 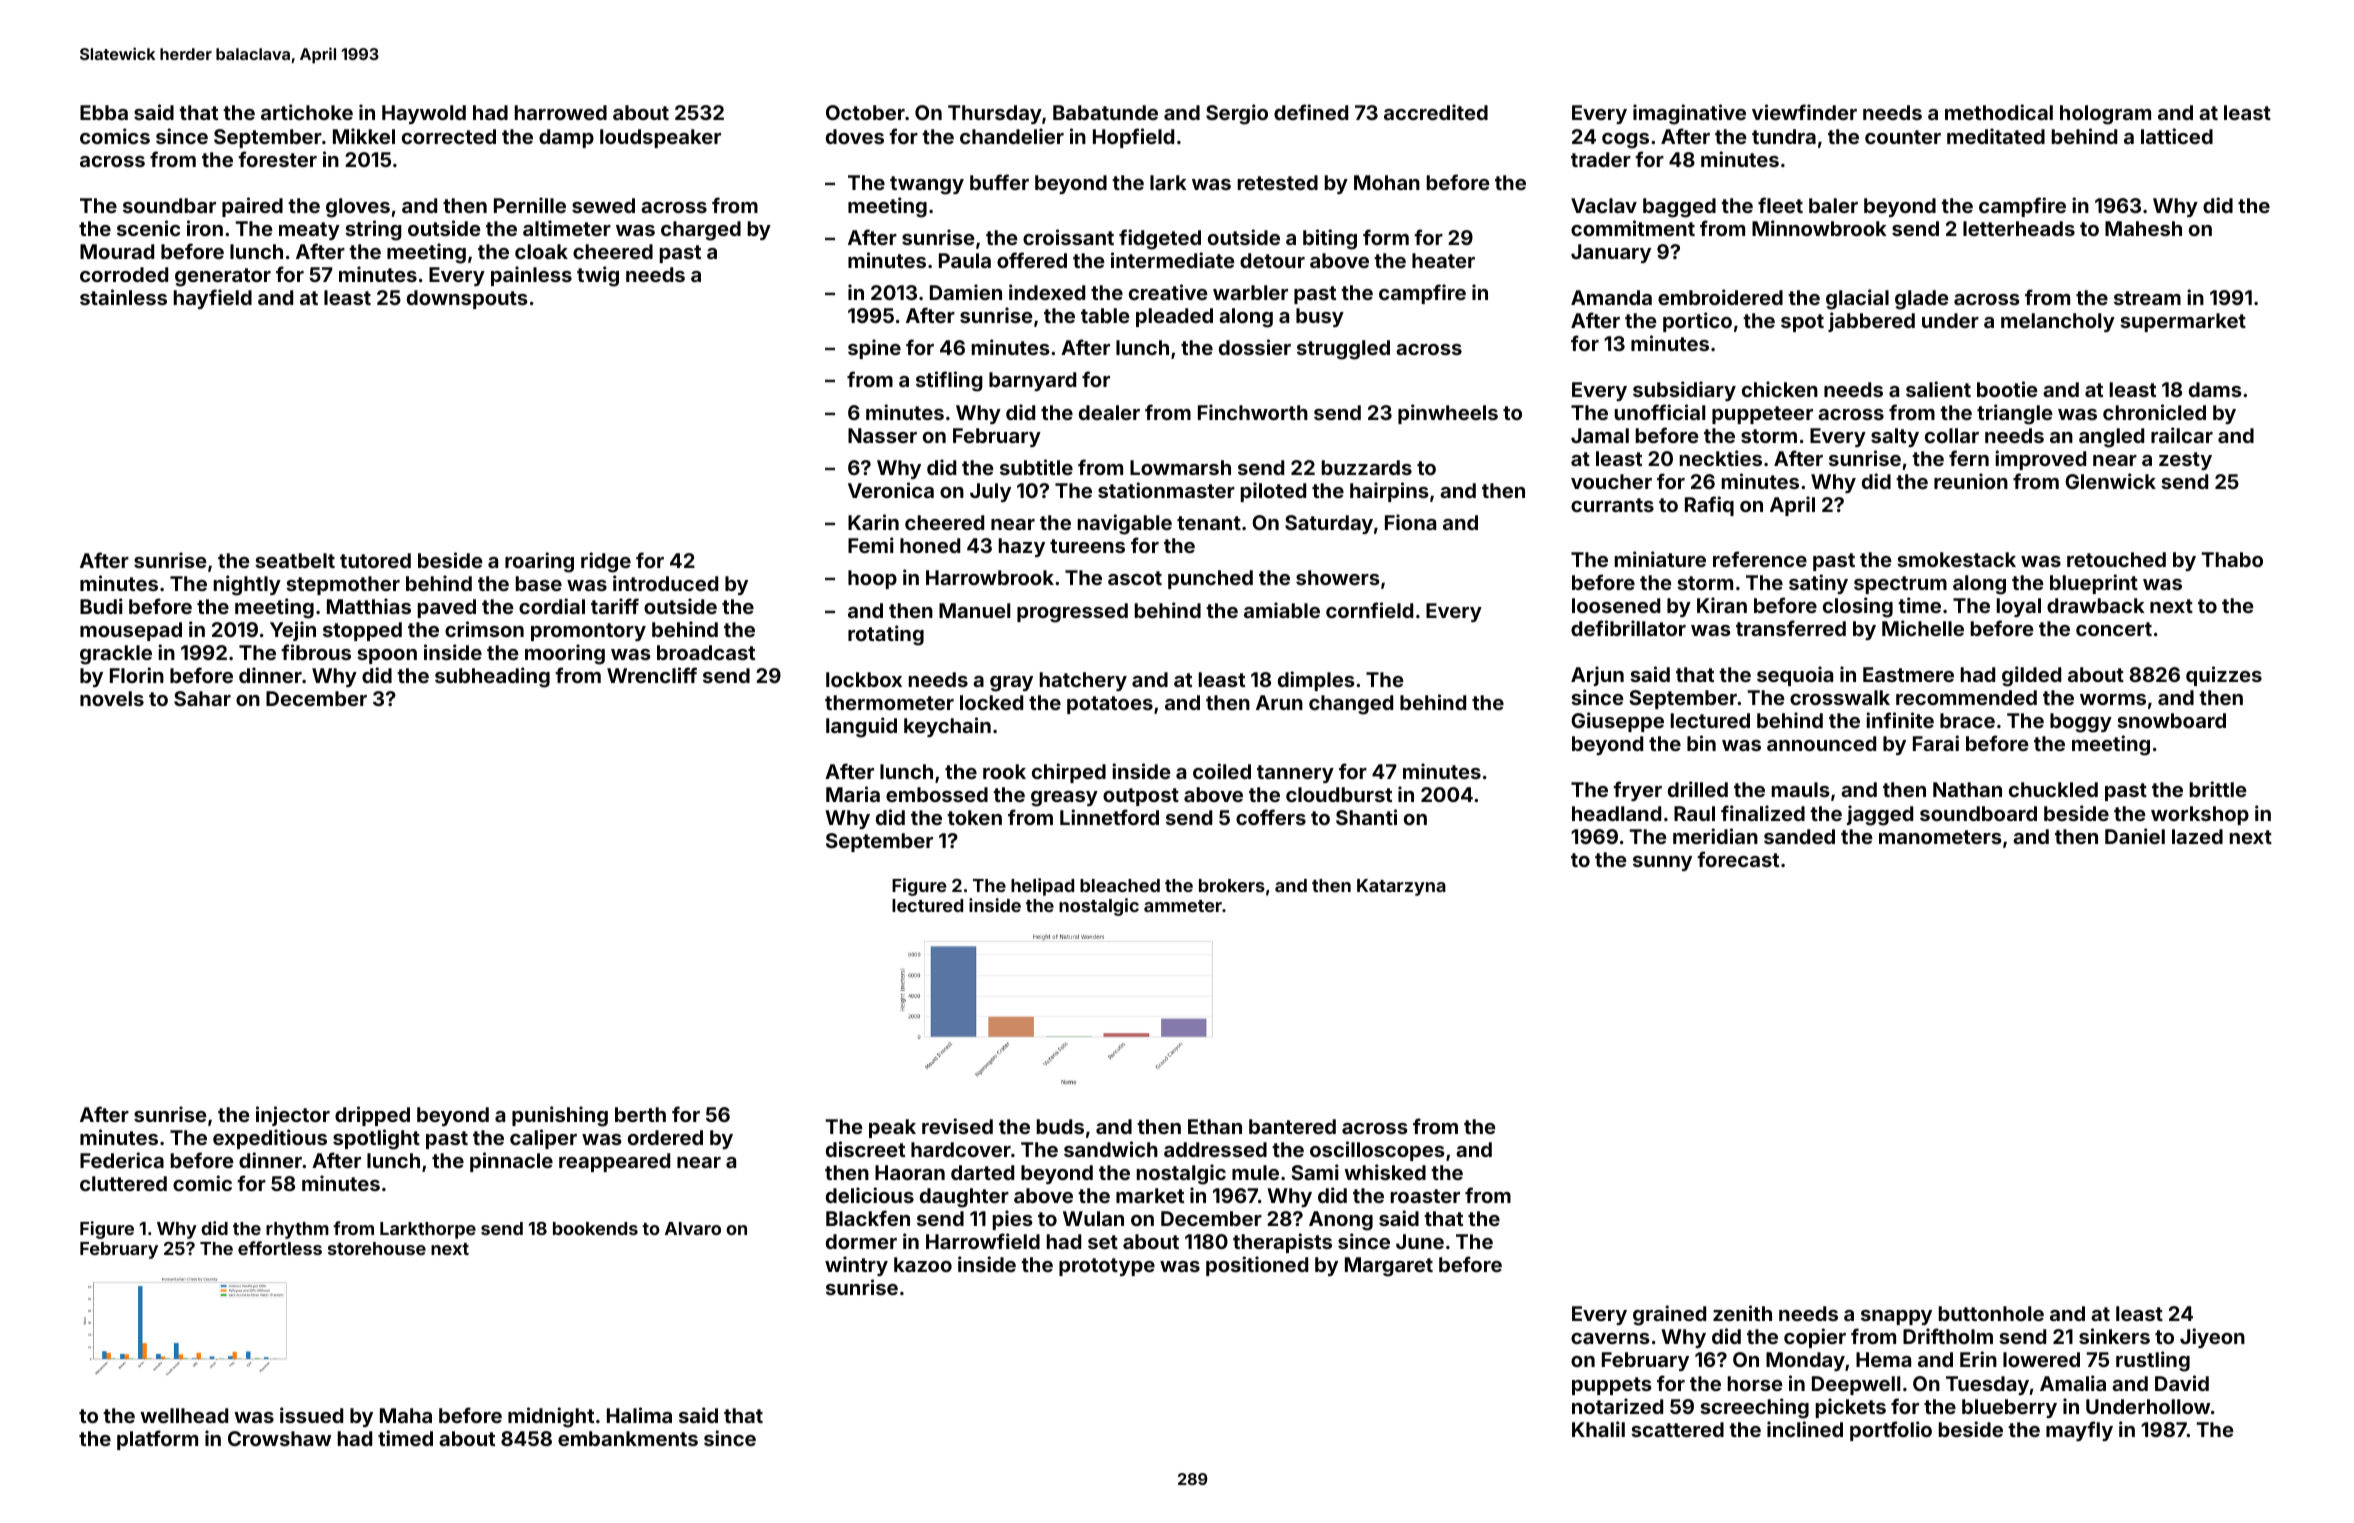 I want to click on Mourad, so click(x=117, y=251).
